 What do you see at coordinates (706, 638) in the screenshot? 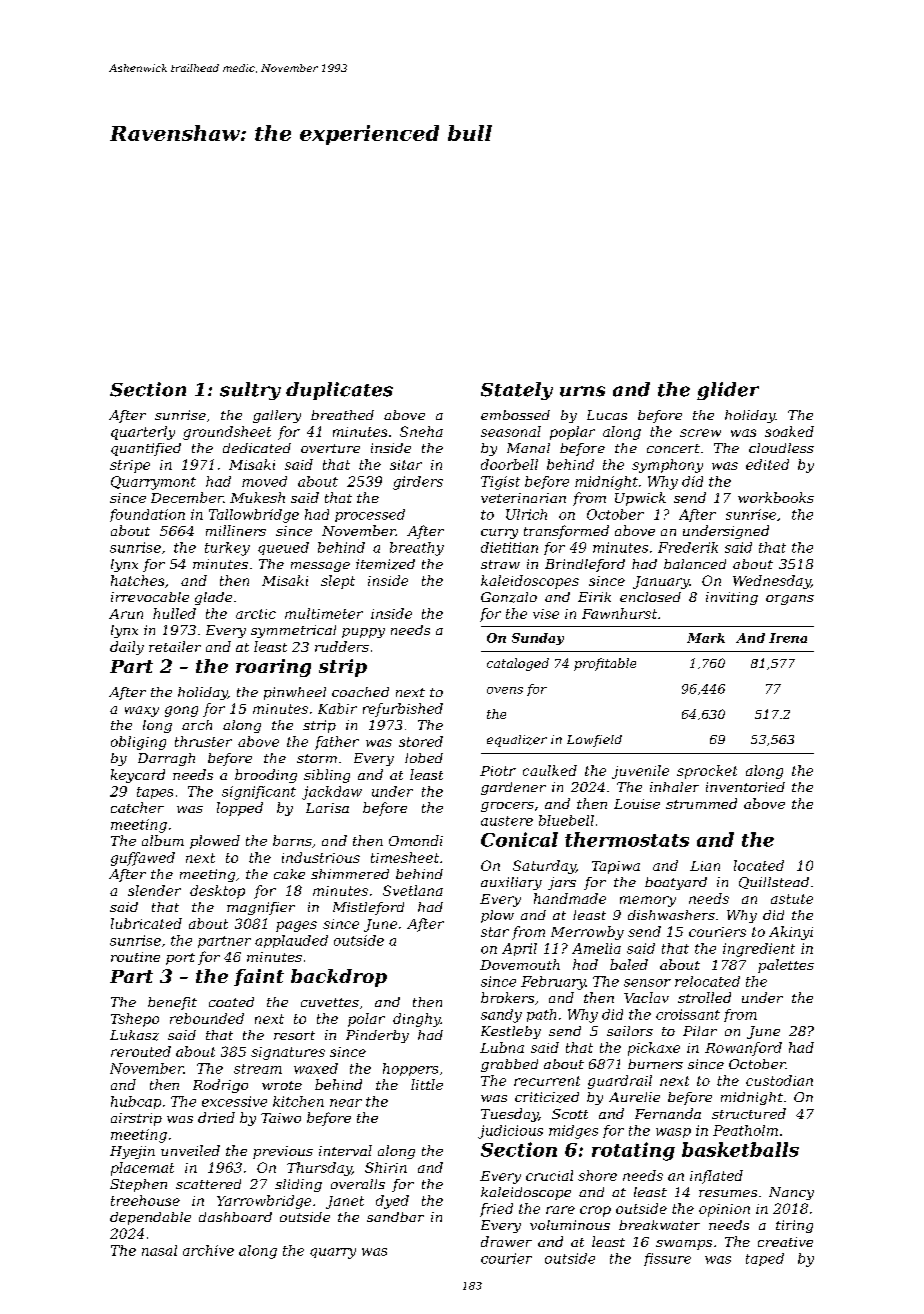
I see `Mark` at bounding box center [706, 638].
